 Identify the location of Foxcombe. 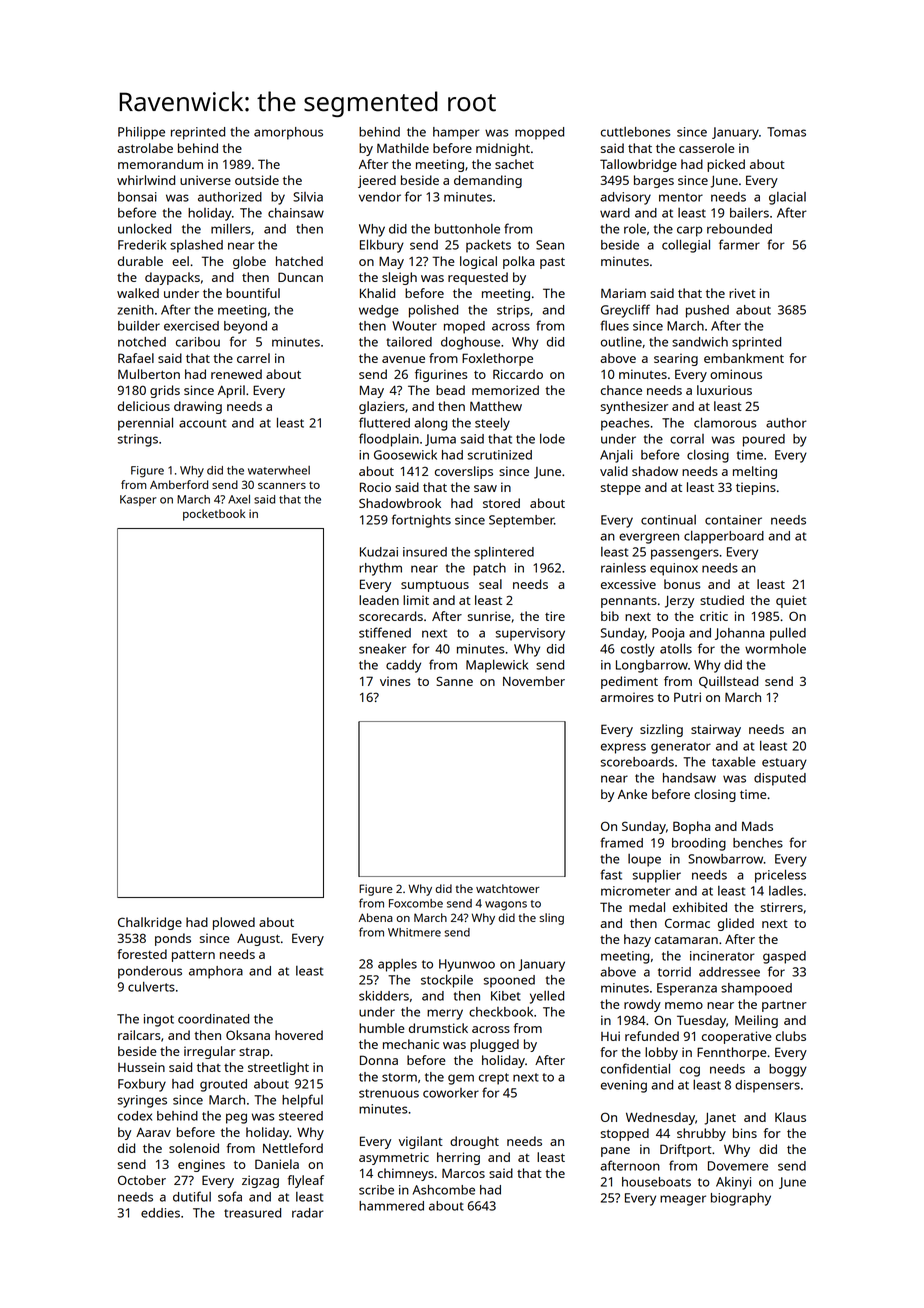
(416, 903).
